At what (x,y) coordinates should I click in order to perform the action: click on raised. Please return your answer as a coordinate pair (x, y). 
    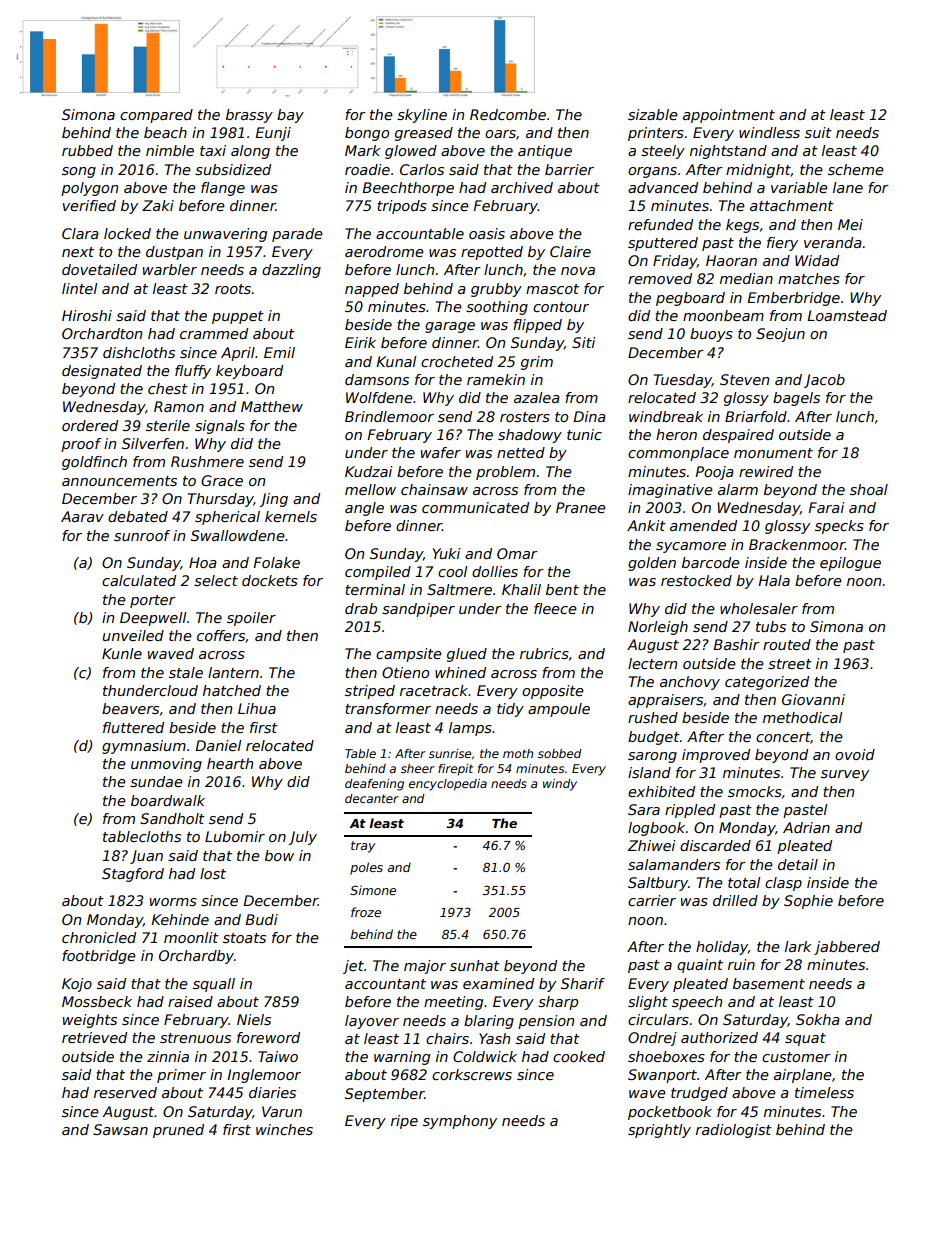
    Looking at the image, I should click on (190, 1001).
